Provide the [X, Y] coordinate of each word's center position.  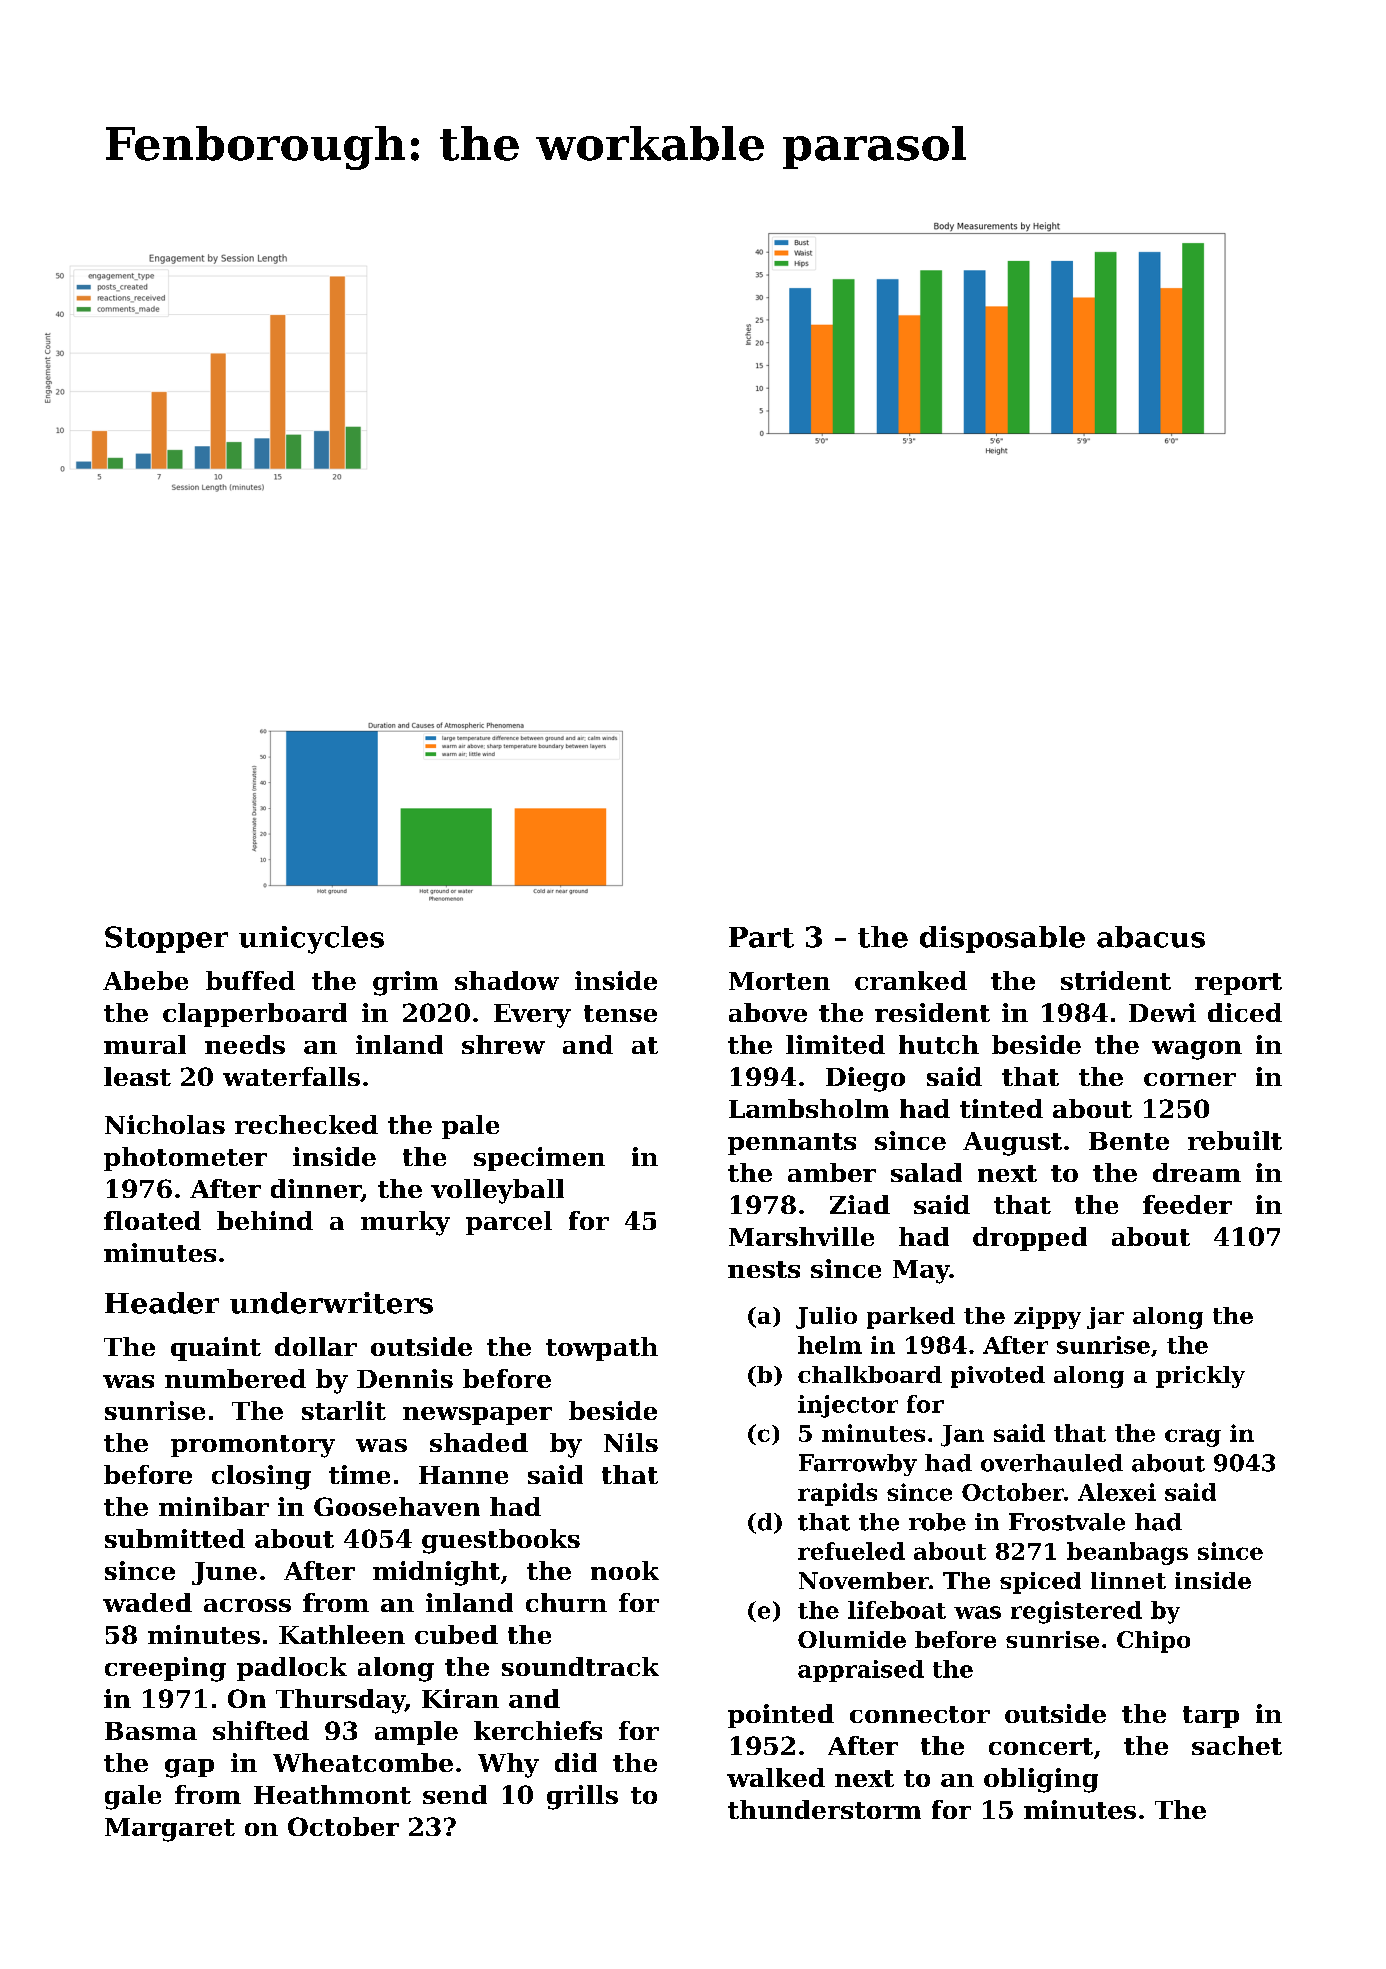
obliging [1041, 1780]
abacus [1151, 937]
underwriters [331, 1303]
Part [761, 937]
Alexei [1117, 1492]
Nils [631, 1442]
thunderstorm [824, 1809]
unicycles [311, 940]
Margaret [170, 1830]
